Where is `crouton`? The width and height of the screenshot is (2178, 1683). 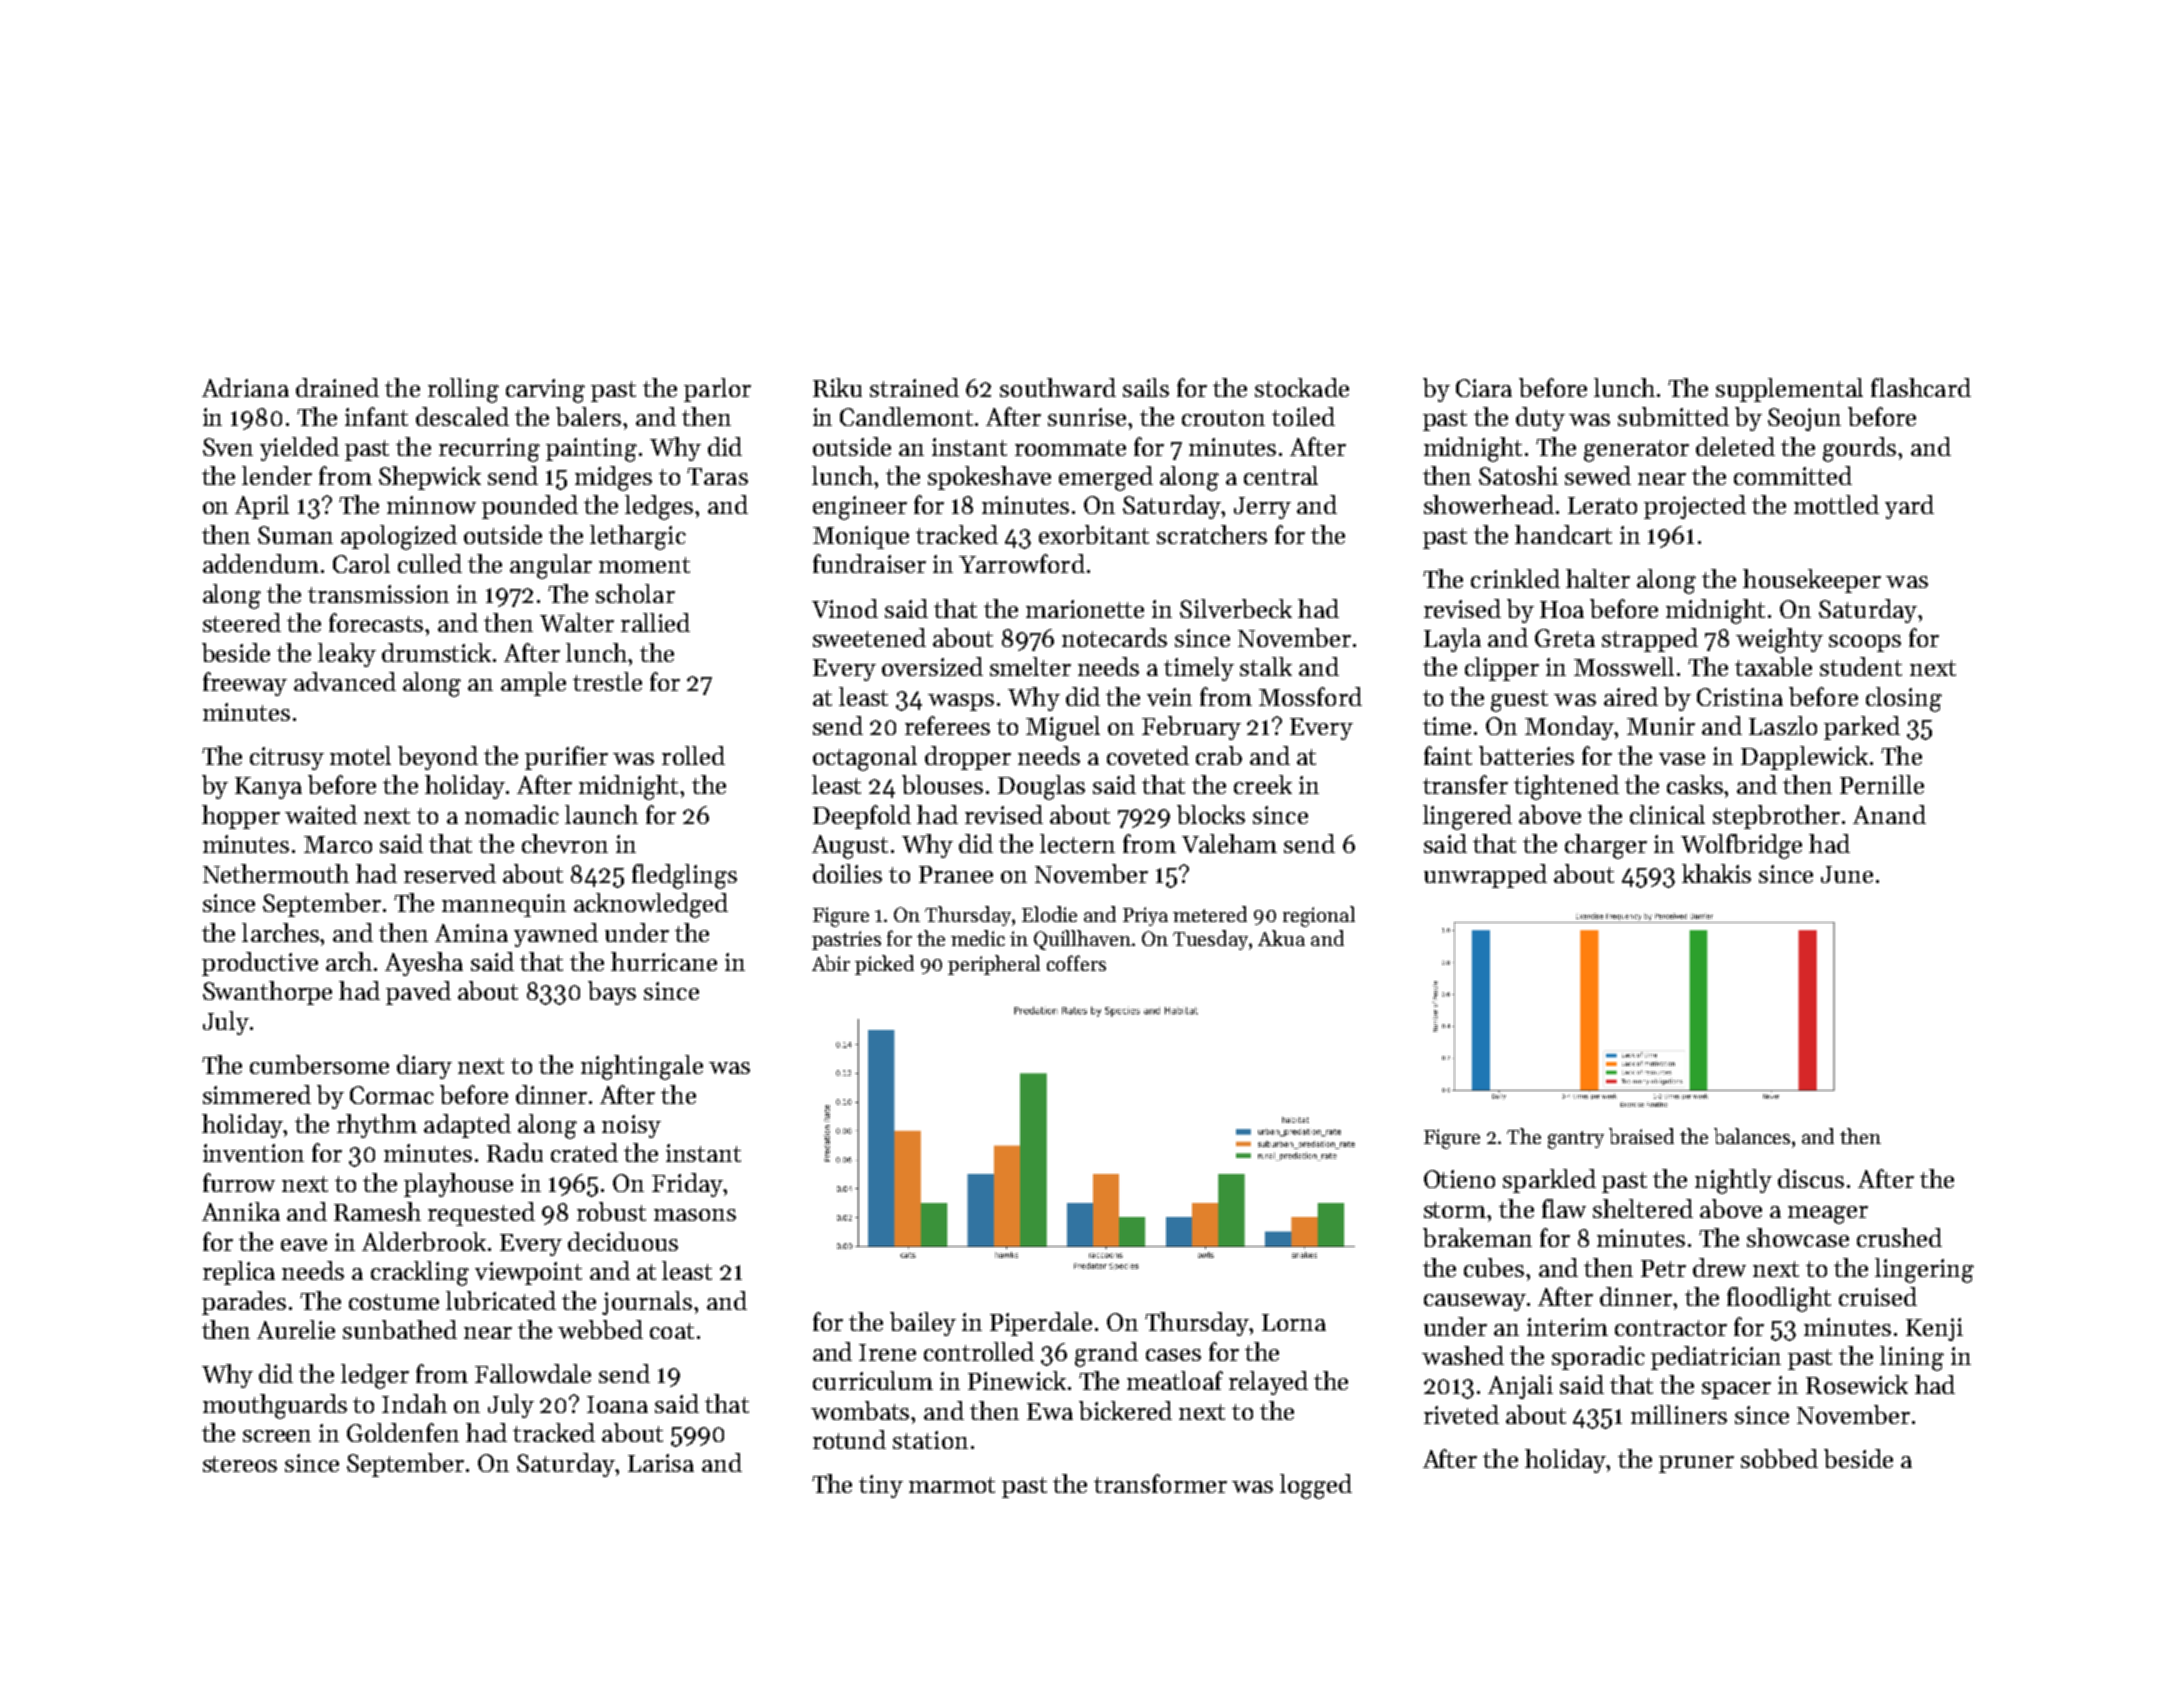
crouton is located at coordinates (1223, 418).
